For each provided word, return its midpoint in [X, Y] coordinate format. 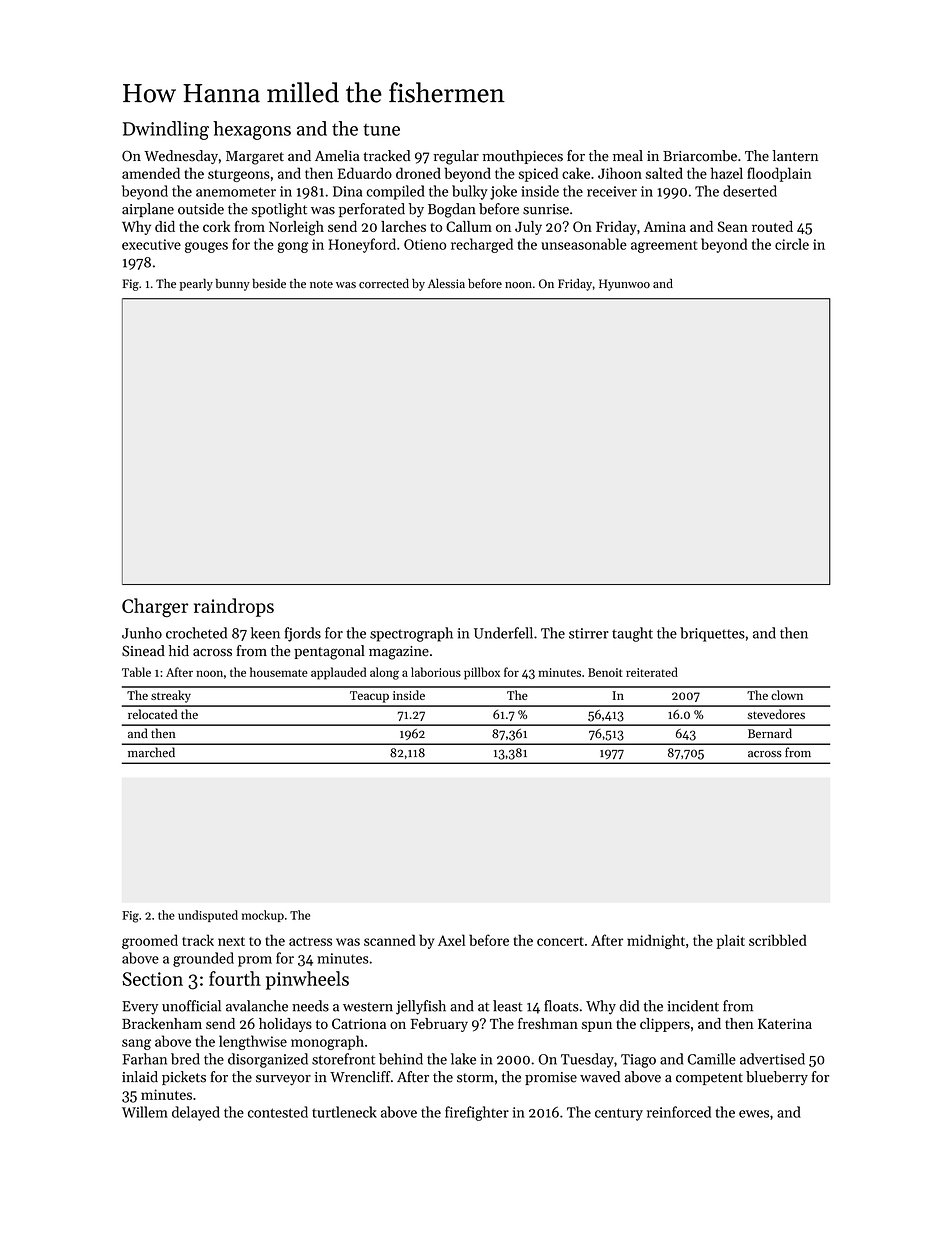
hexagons [252, 130]
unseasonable [584, 244]
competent [709, 1079]
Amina [665, 226]
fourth [235, 978]
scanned [390, 940]
